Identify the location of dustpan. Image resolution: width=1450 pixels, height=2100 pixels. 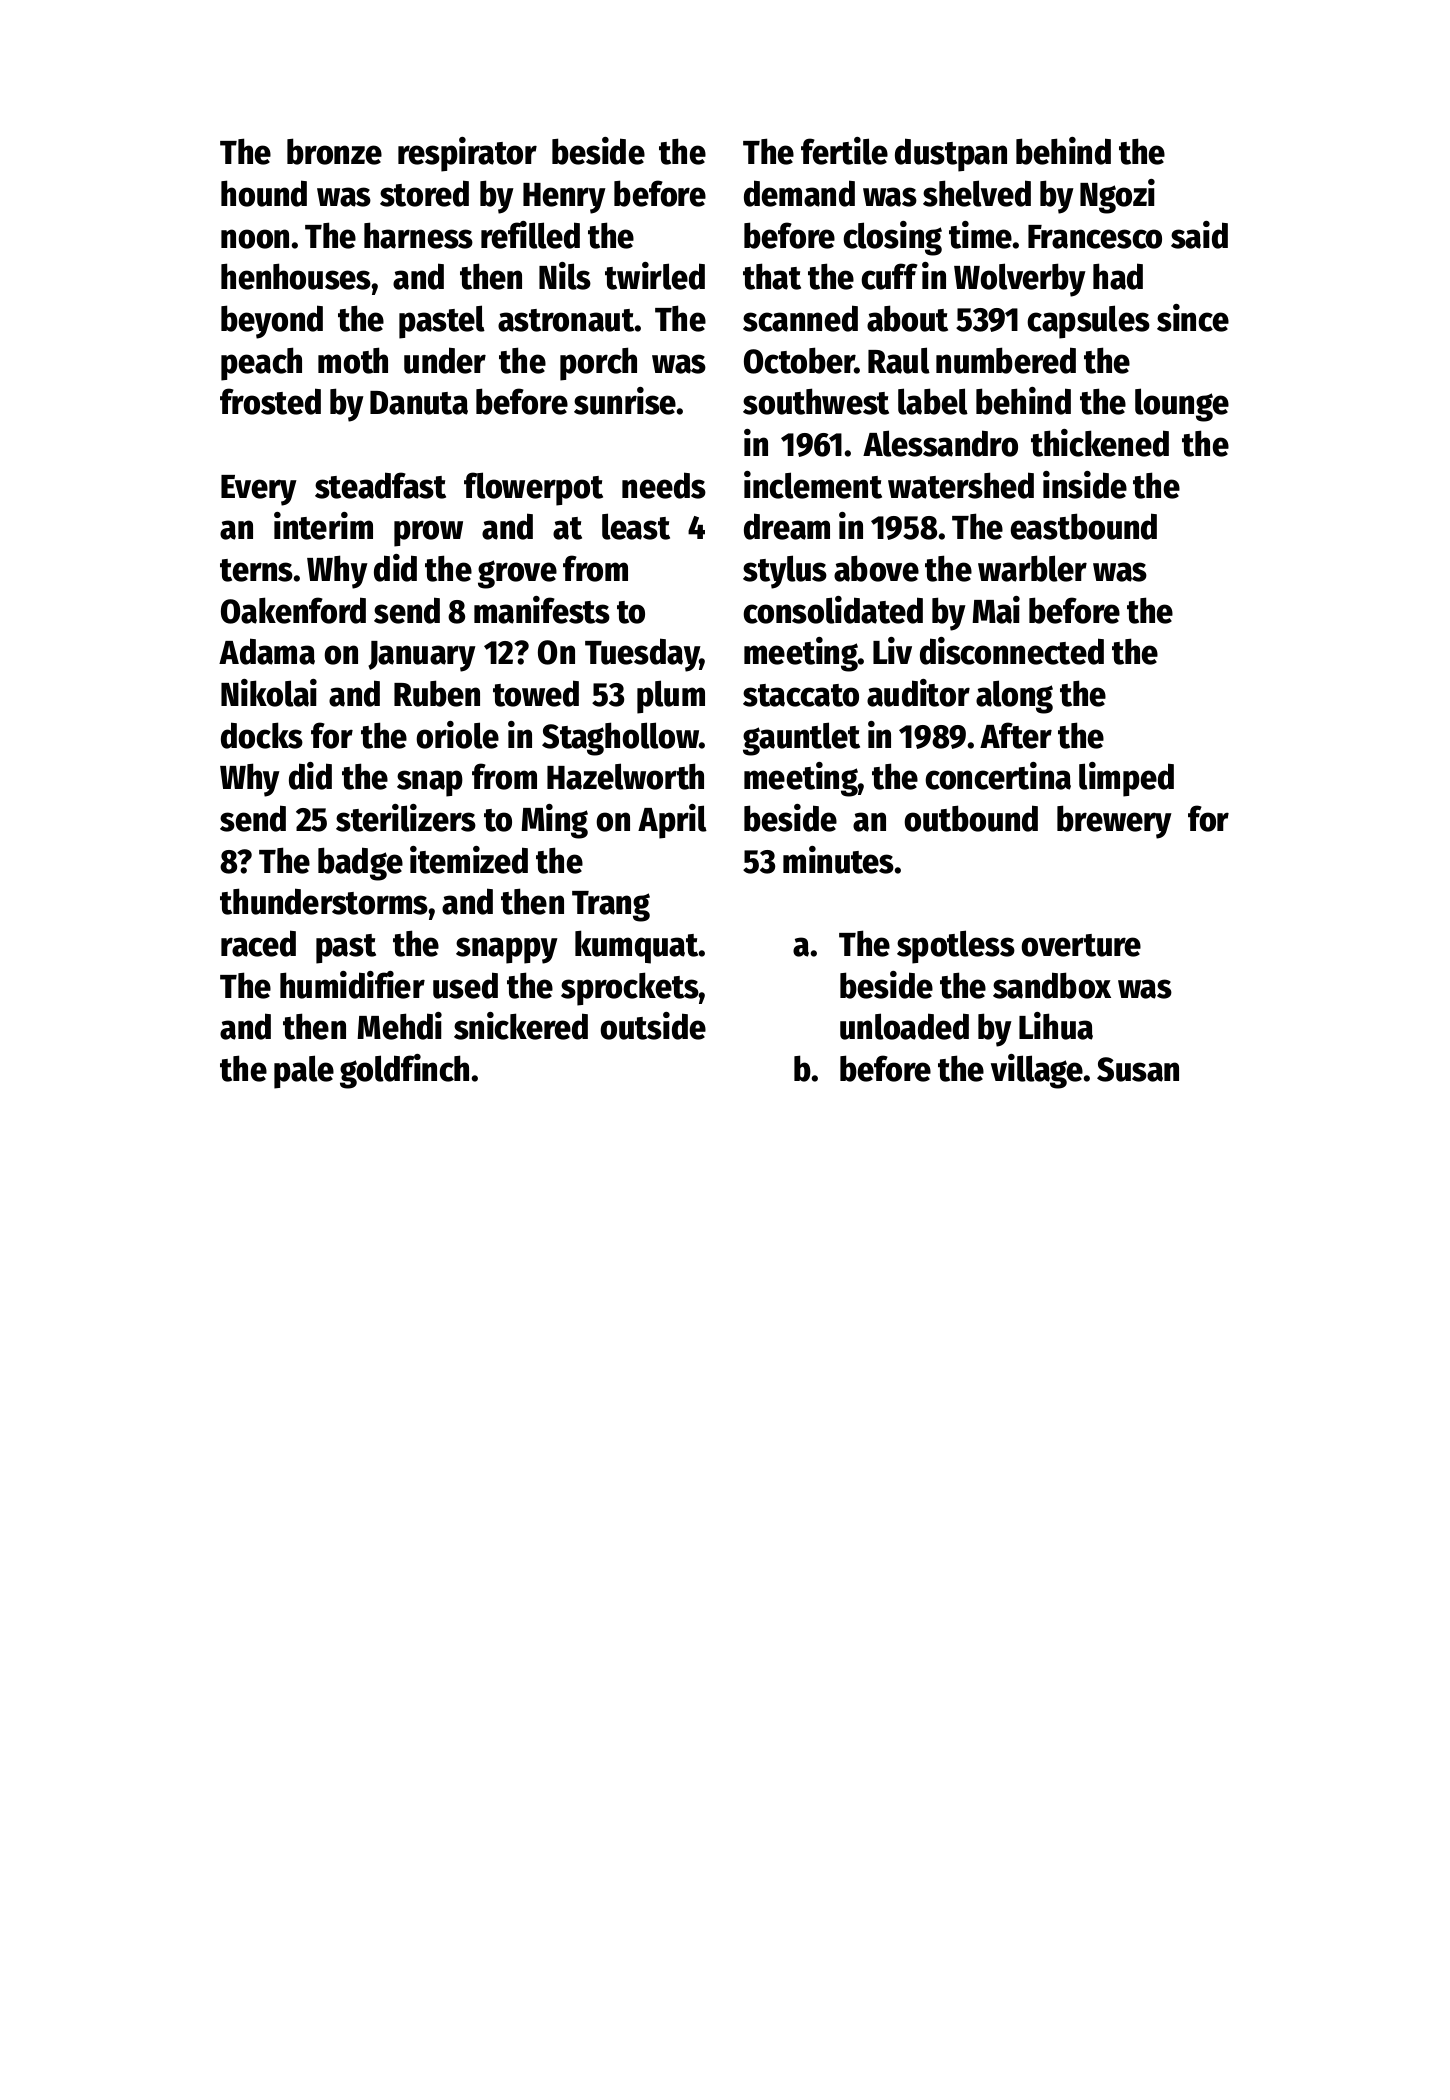
(951, 155).
